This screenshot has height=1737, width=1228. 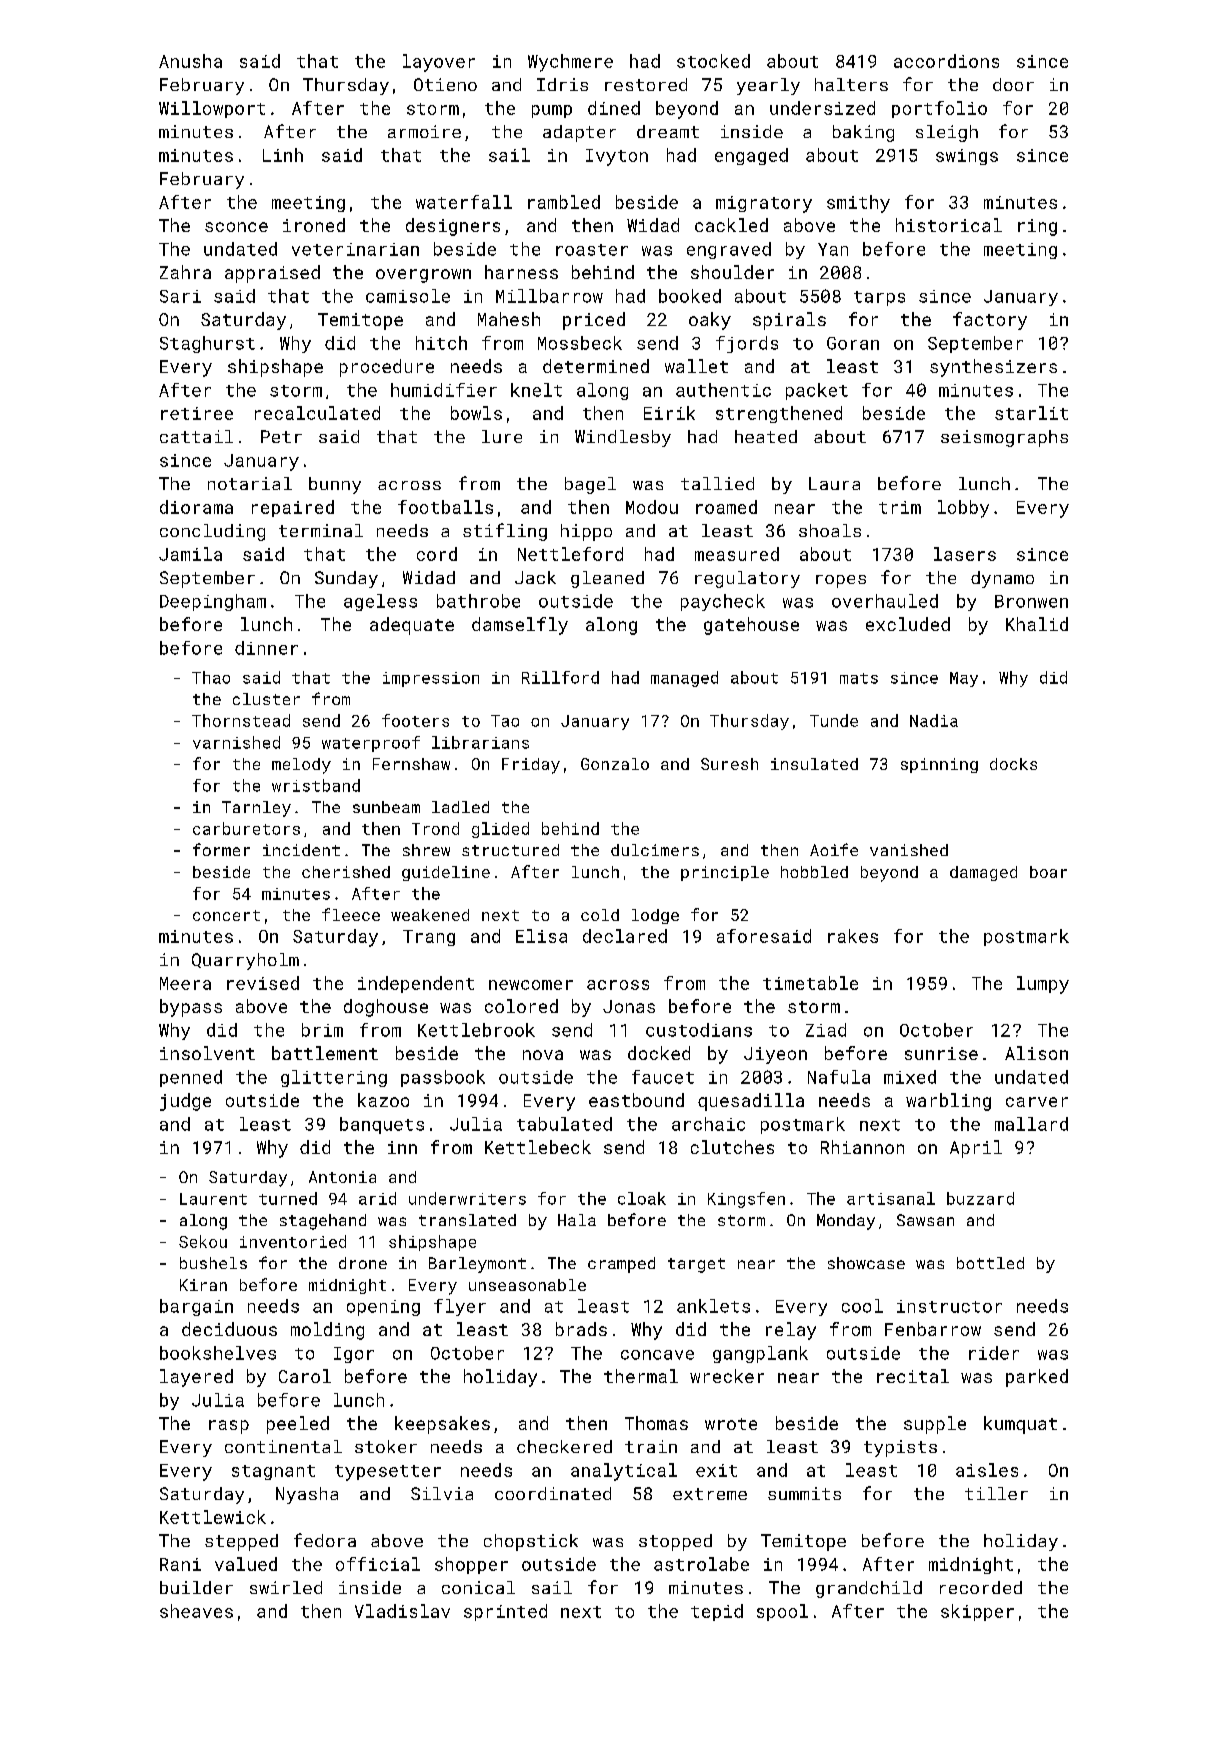 What do you see at coordinates (570, 63) in the screenshot?
I see `Wychmere` at bounding box center [570, 63].
